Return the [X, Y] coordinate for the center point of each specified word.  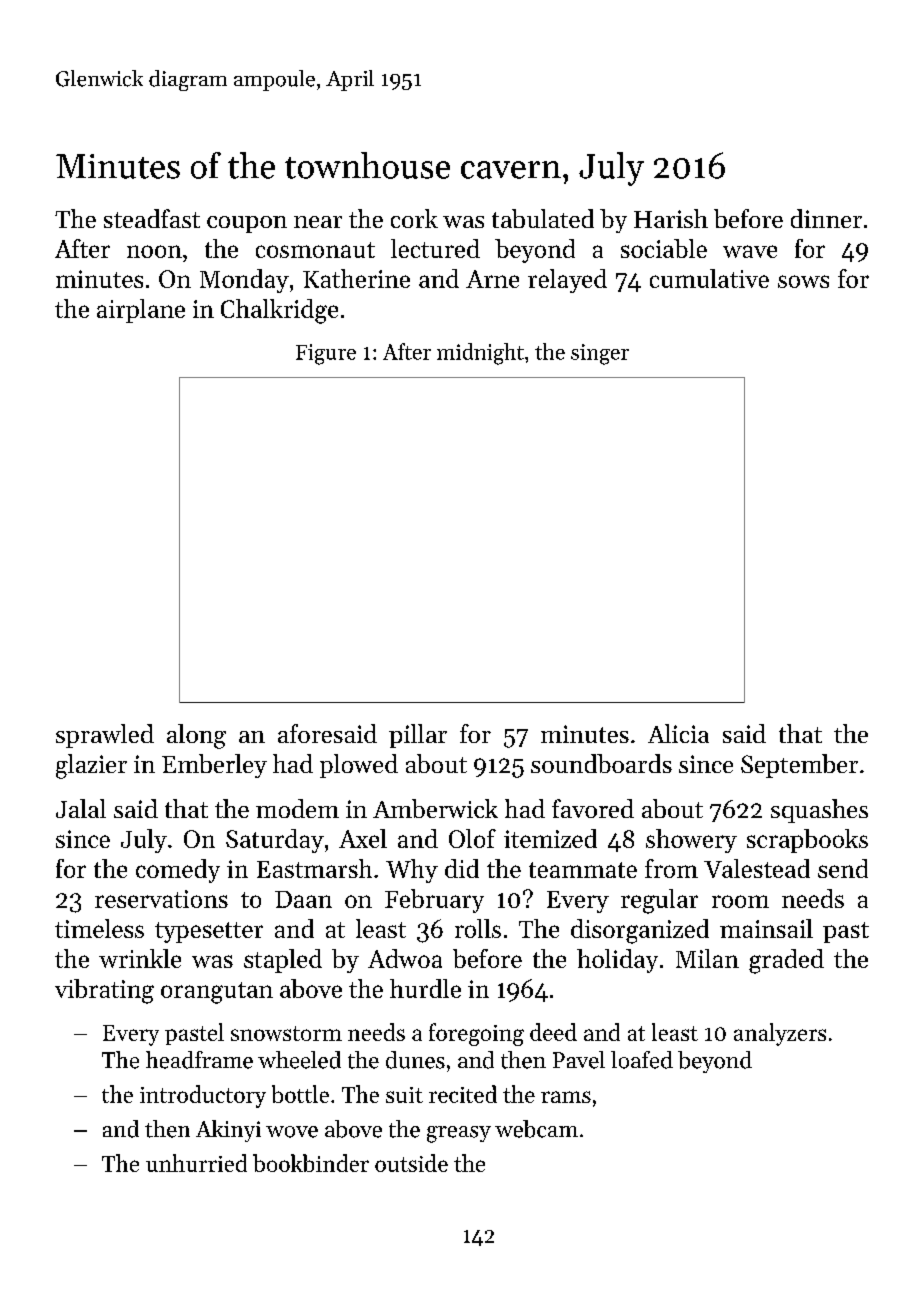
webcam [536, 1129]
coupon [247, 224]
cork [414, 218]
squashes [819, 811]
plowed [359, 766]
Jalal [81, 808]
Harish [671, 218]
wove [292, 1132]
